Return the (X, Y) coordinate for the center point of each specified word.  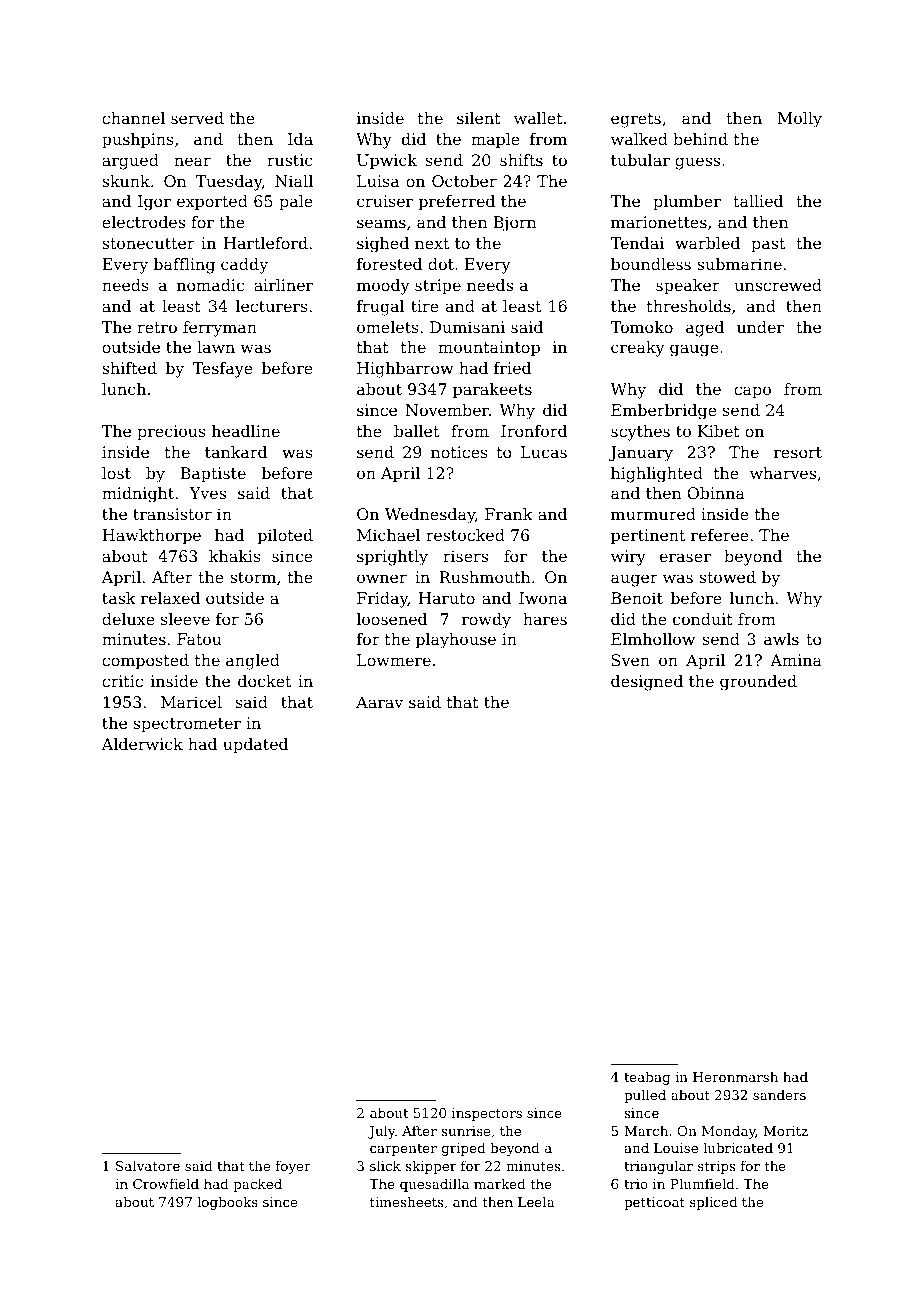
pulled (645, 1096)
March (646, 1130)
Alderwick (142, 744)
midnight (138, 495)
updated (255, 746)
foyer (293, 1167)
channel (133, 118)
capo (752, 392)
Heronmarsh (735, 1076)
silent (479, 118)
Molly (800, 120)
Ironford (534, 431)
